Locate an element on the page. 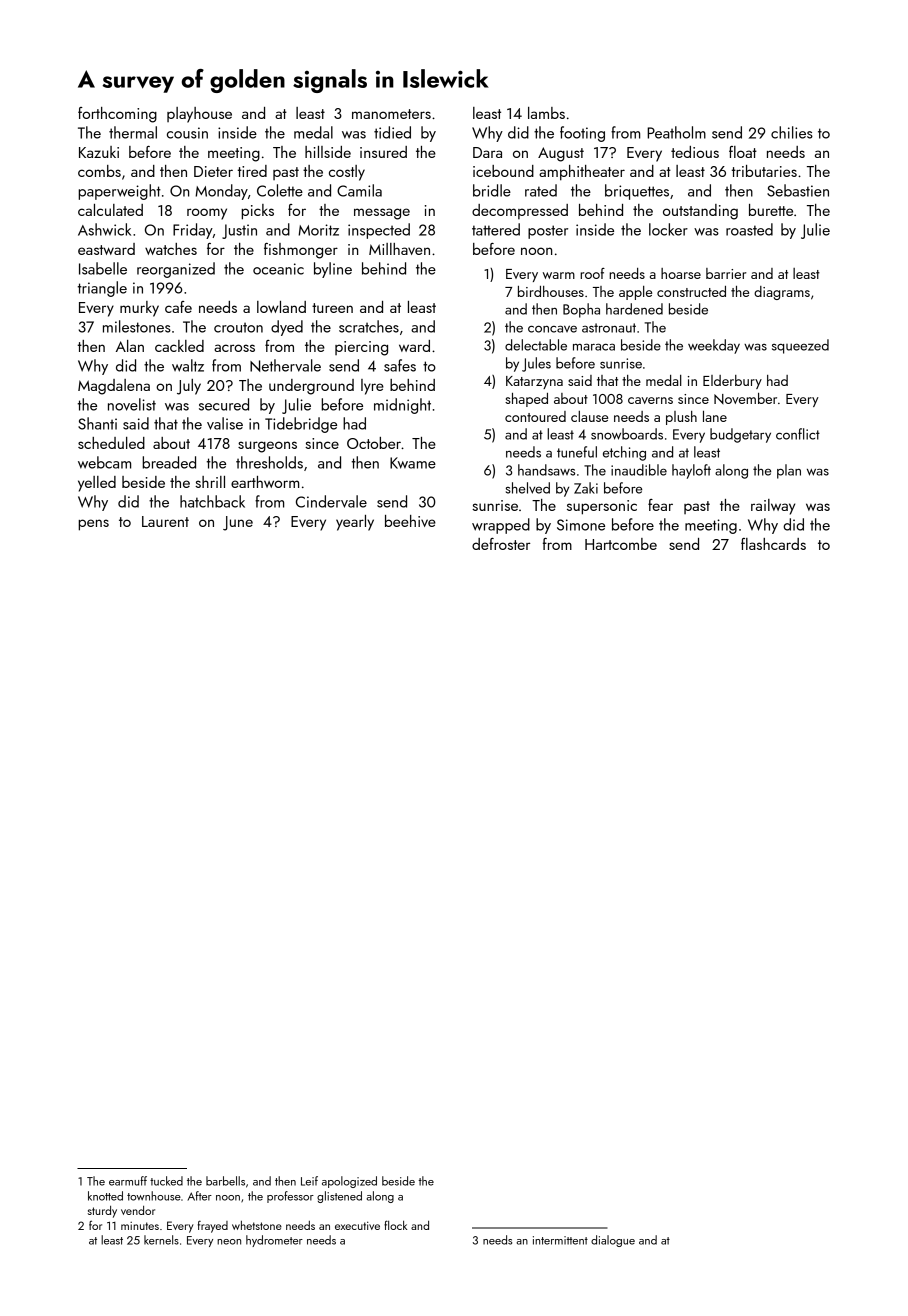 The image size is (908, 1316). flashcards is located at coordinates (773, 544).
